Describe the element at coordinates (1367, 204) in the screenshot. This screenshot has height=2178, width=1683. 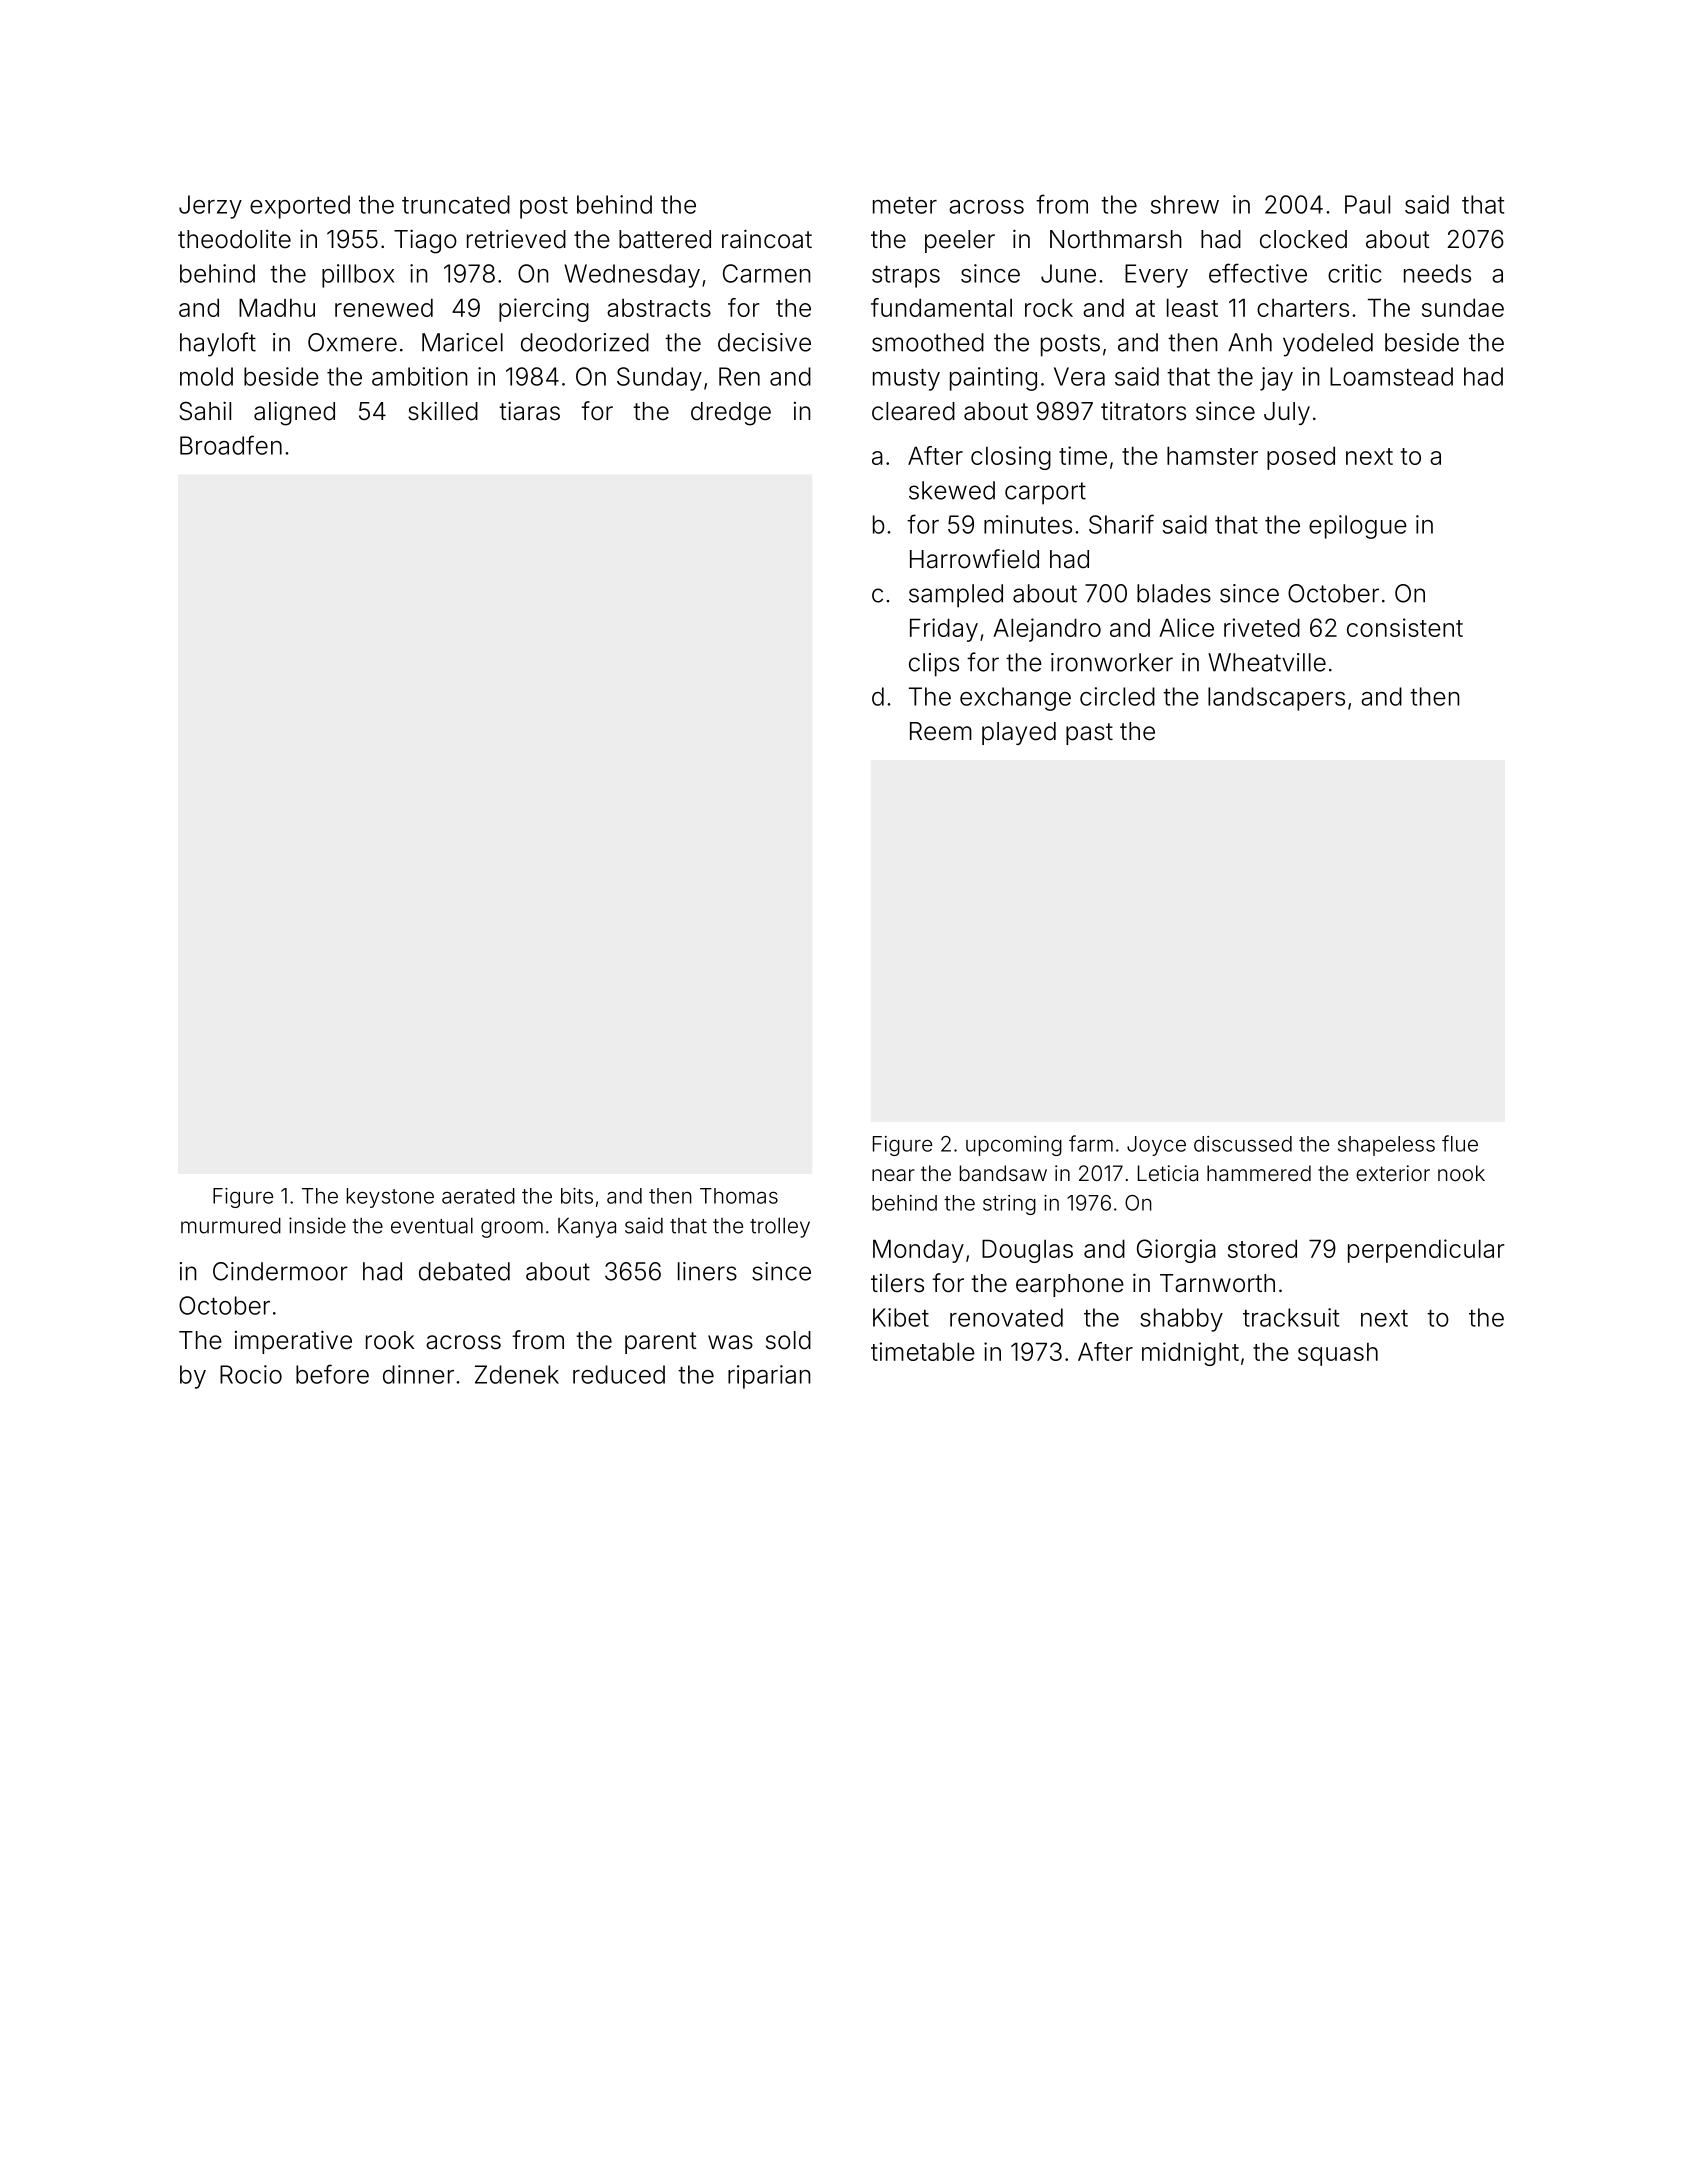
I see `Paul` at that location.
